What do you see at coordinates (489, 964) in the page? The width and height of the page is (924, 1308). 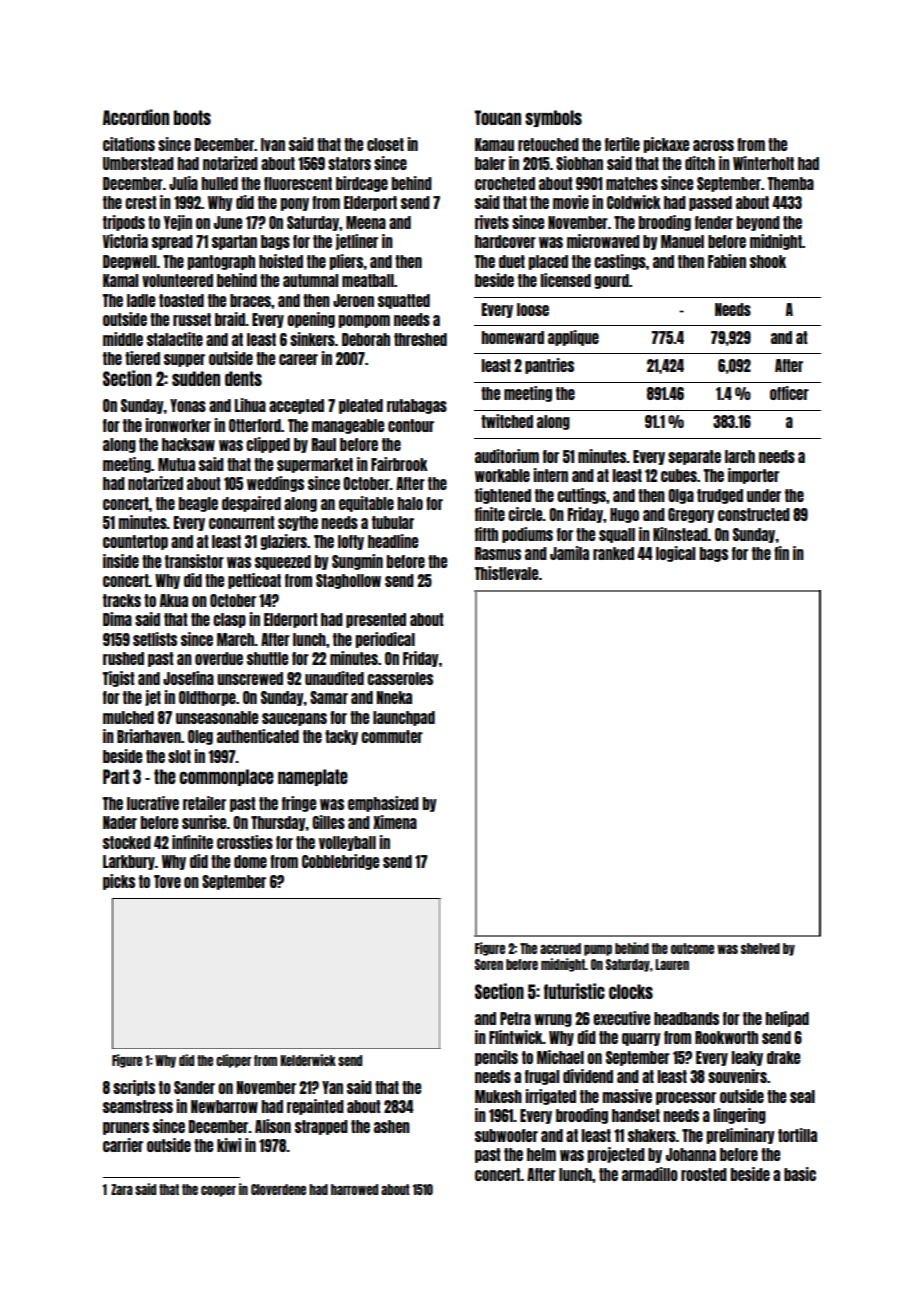 I see `Soren` at bounding box center [489, 964].
